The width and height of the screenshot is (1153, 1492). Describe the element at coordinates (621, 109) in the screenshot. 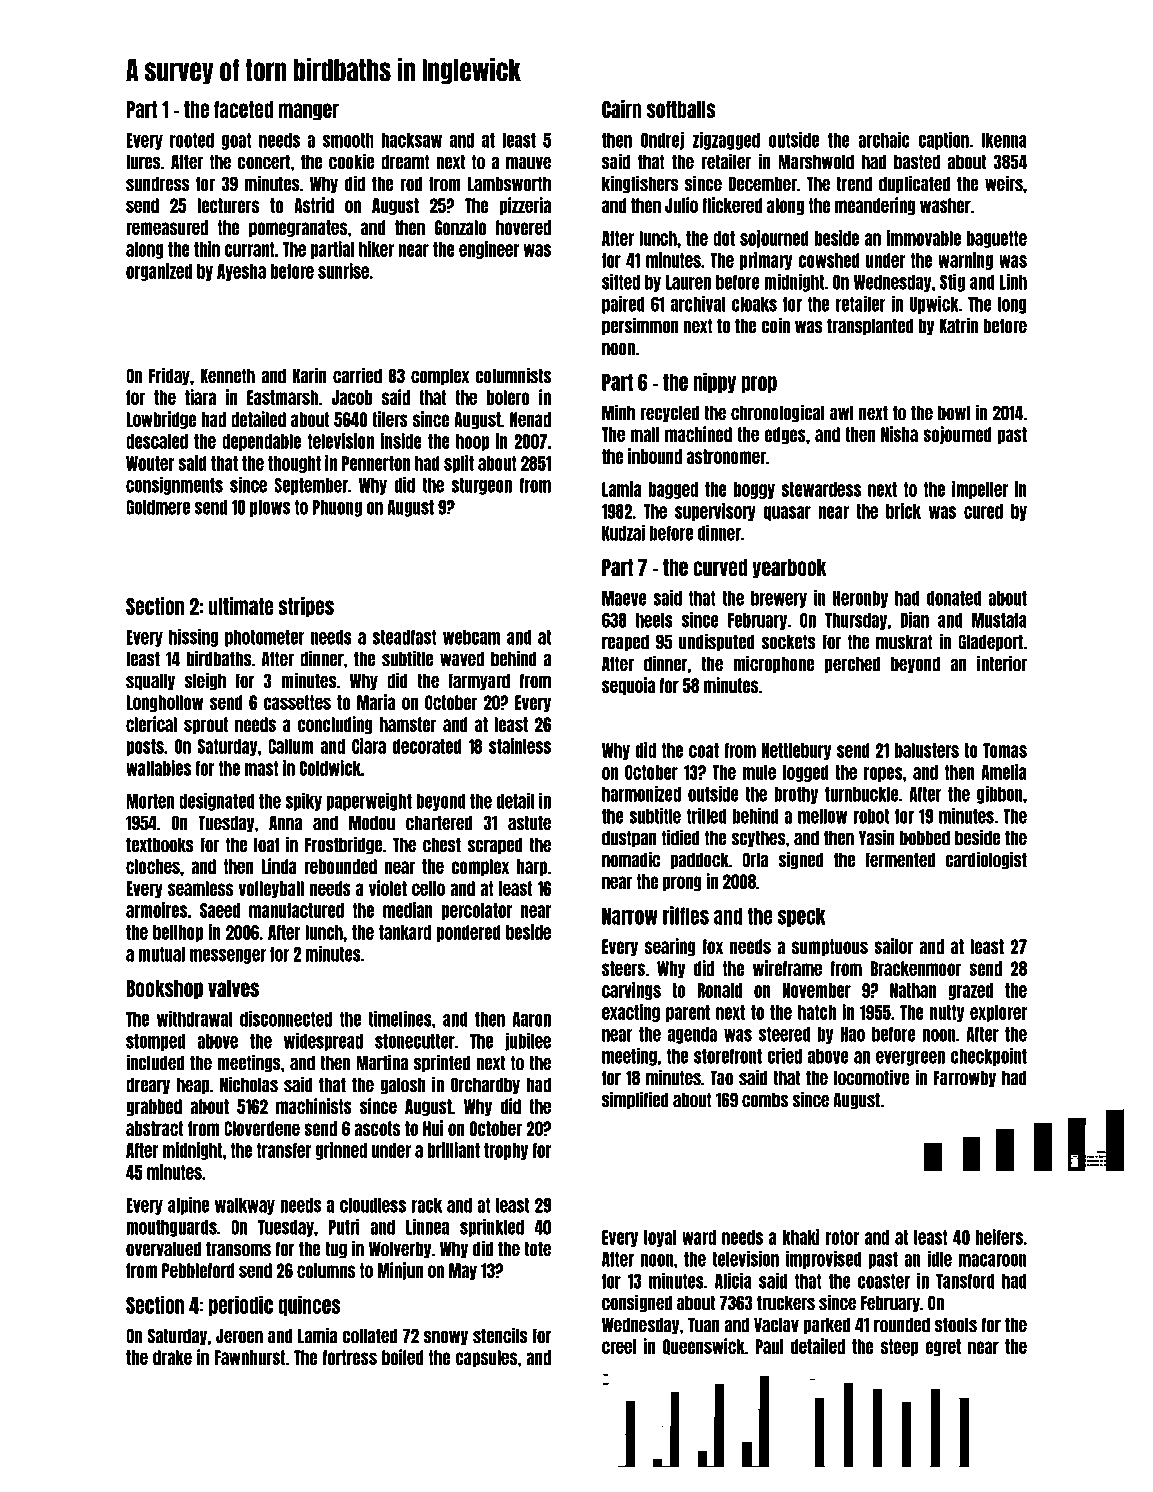

I see `Cairn` at that location.
